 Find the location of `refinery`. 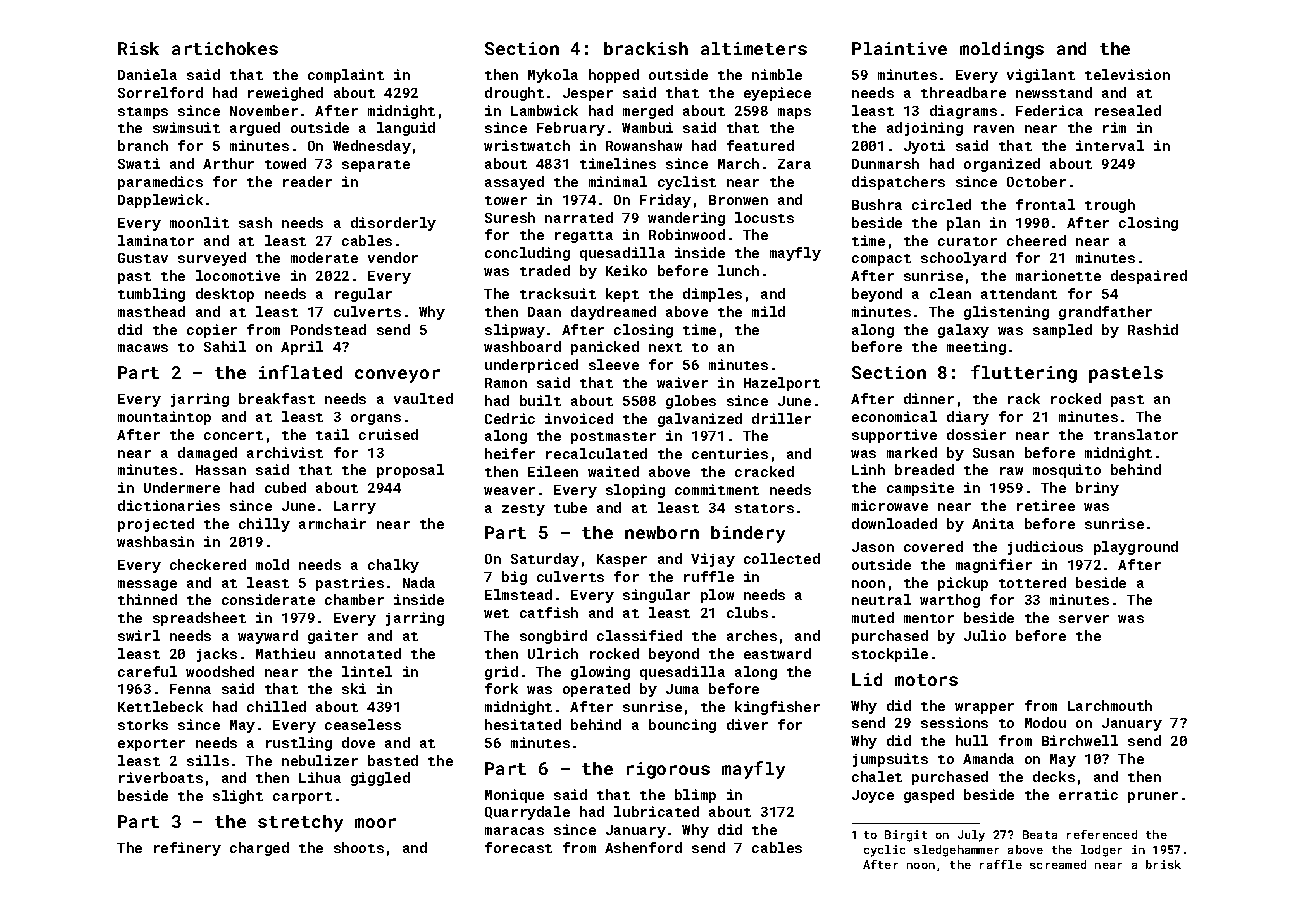

refinery is located at coordinates (187, 849).
